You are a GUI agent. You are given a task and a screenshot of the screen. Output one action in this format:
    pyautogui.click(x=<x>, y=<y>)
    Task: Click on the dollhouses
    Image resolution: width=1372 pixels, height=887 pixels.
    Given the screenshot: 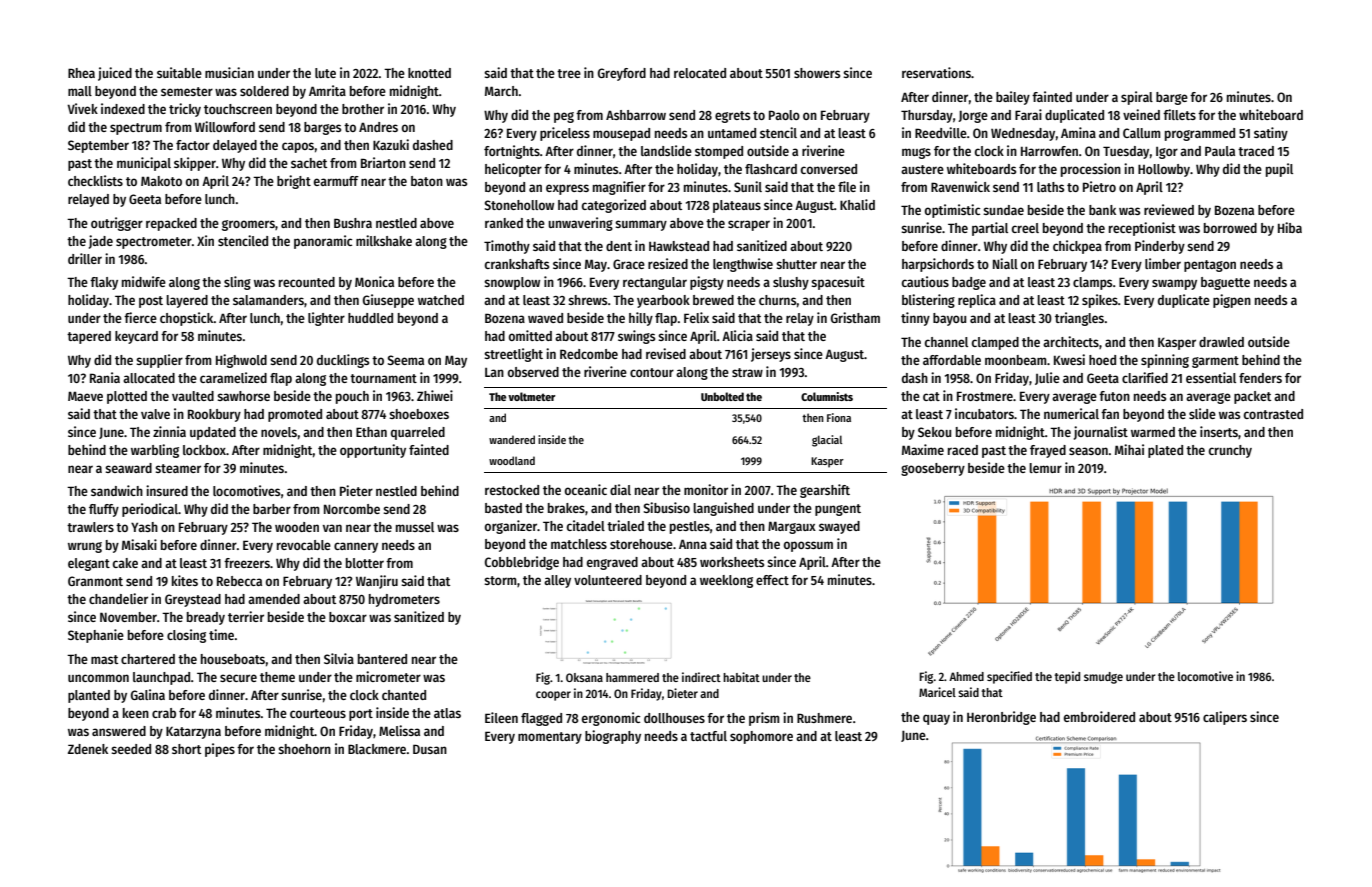 What is the action you would take?
    pyautogui.click(x=674, y=718)
